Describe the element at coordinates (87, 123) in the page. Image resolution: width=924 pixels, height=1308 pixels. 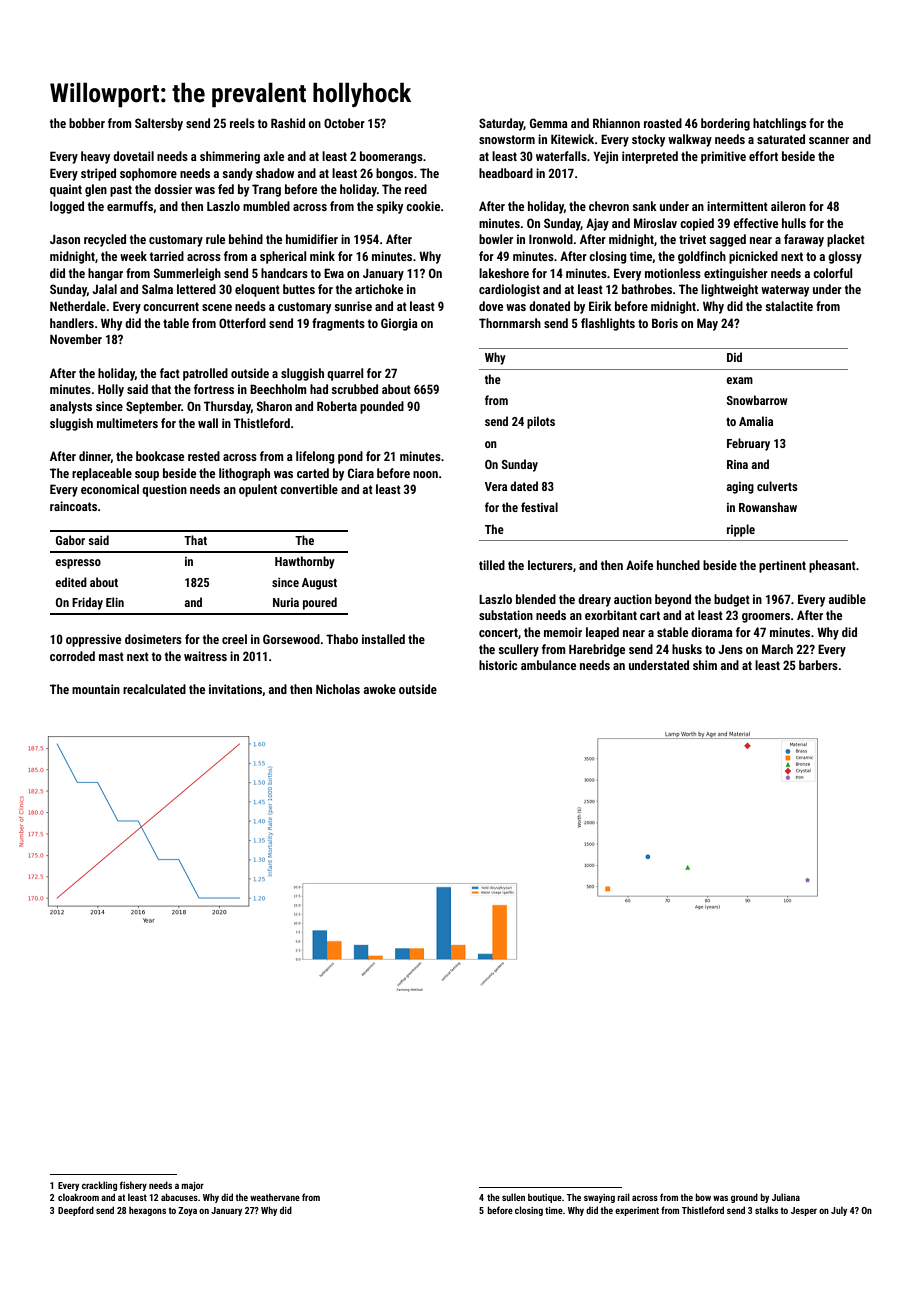
I see `bobber` at that location.
